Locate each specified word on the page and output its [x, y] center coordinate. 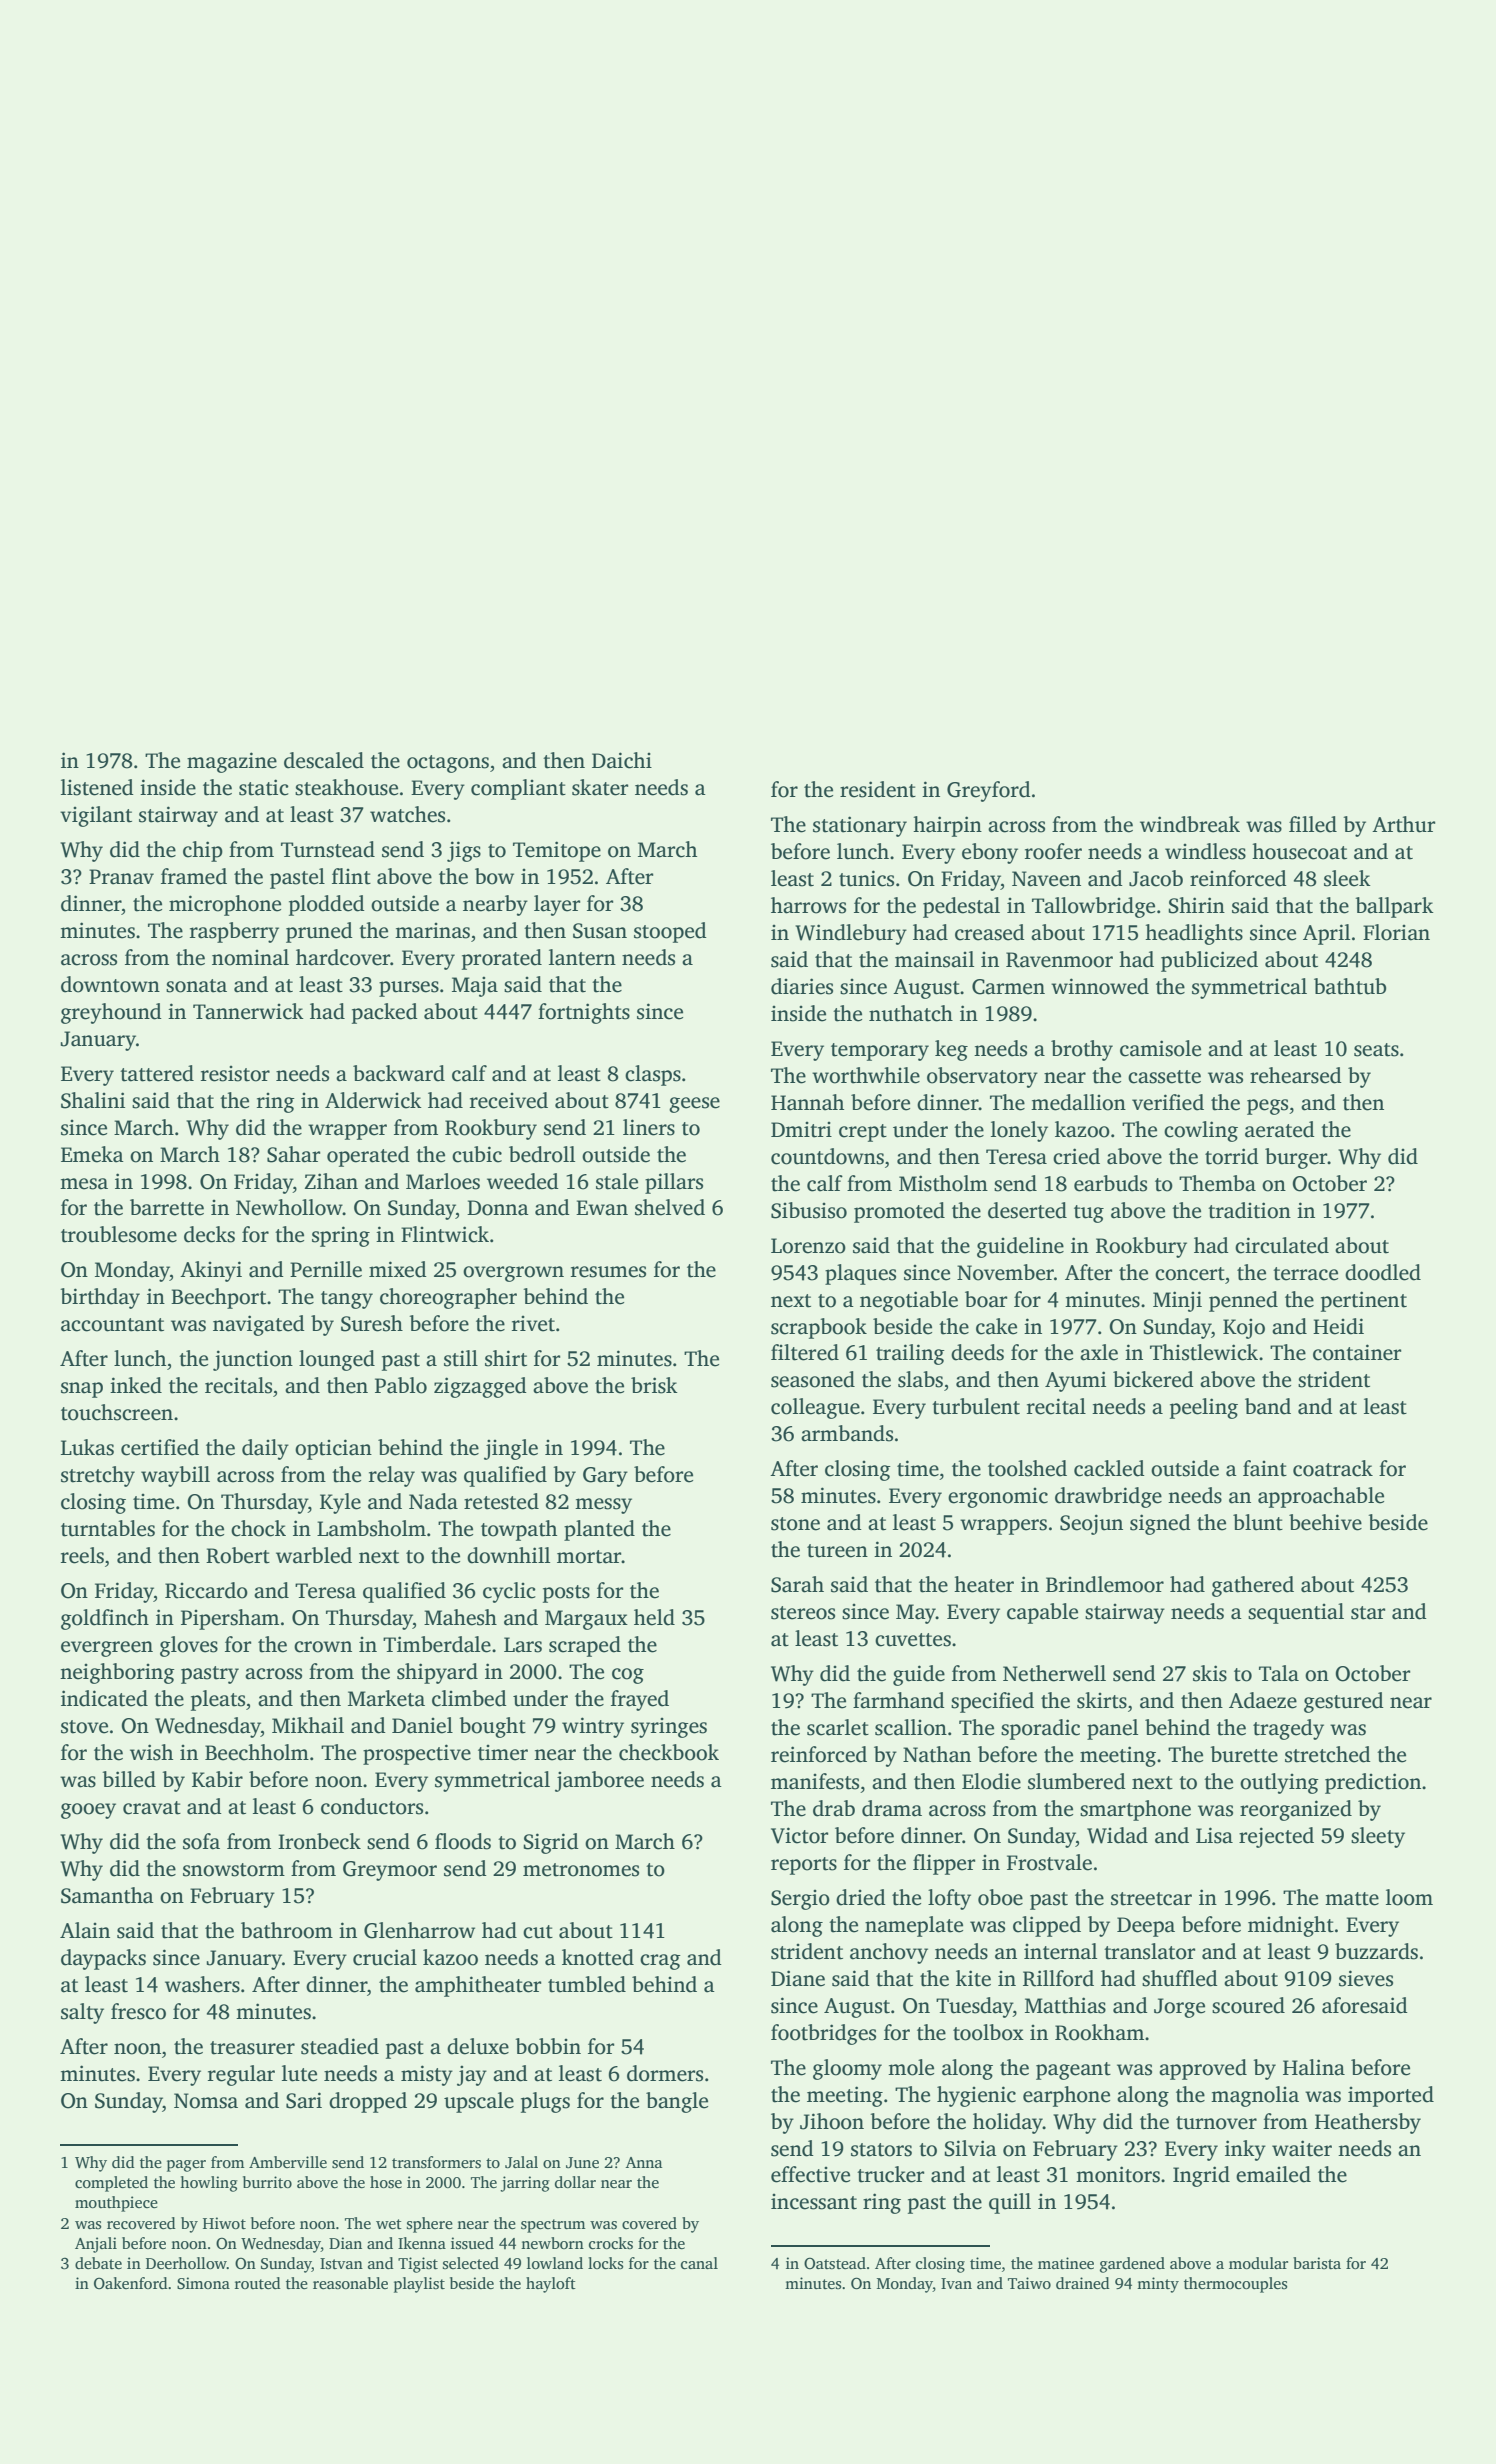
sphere [430, 2225]
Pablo [401, 1385]
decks [209, 1234]
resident [878, 789]
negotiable [909, 1301]
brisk [654, 1385]
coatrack [1333, 1468]
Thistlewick [1204, 1352]
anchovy [889, 1953]
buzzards [1376, 1951]
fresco [138, 2011]
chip [203, 851]
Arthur [1403, 824]
